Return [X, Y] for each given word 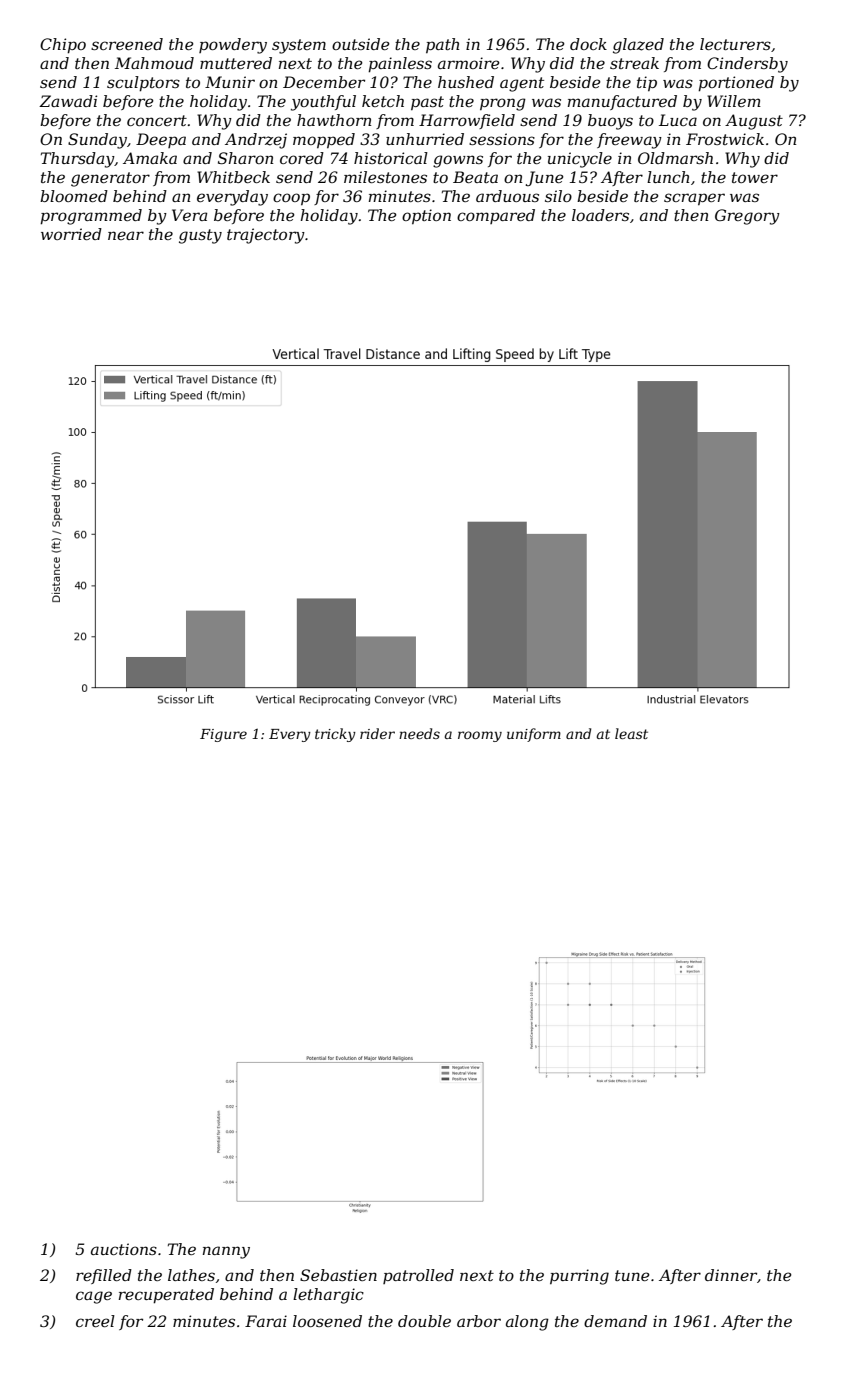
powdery [233, 46]
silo [558, 196]
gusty [200, 236]
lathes [191, 1275]
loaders [600, 215]
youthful [323, 103]
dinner [731, 1275]
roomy [480, 736]
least [631, 733]
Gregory [747, 217]
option [426, 216]
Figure [223, 735]
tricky [335, 735]
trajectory [266, 236]
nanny [226, 1252]
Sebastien [338, 1275]
